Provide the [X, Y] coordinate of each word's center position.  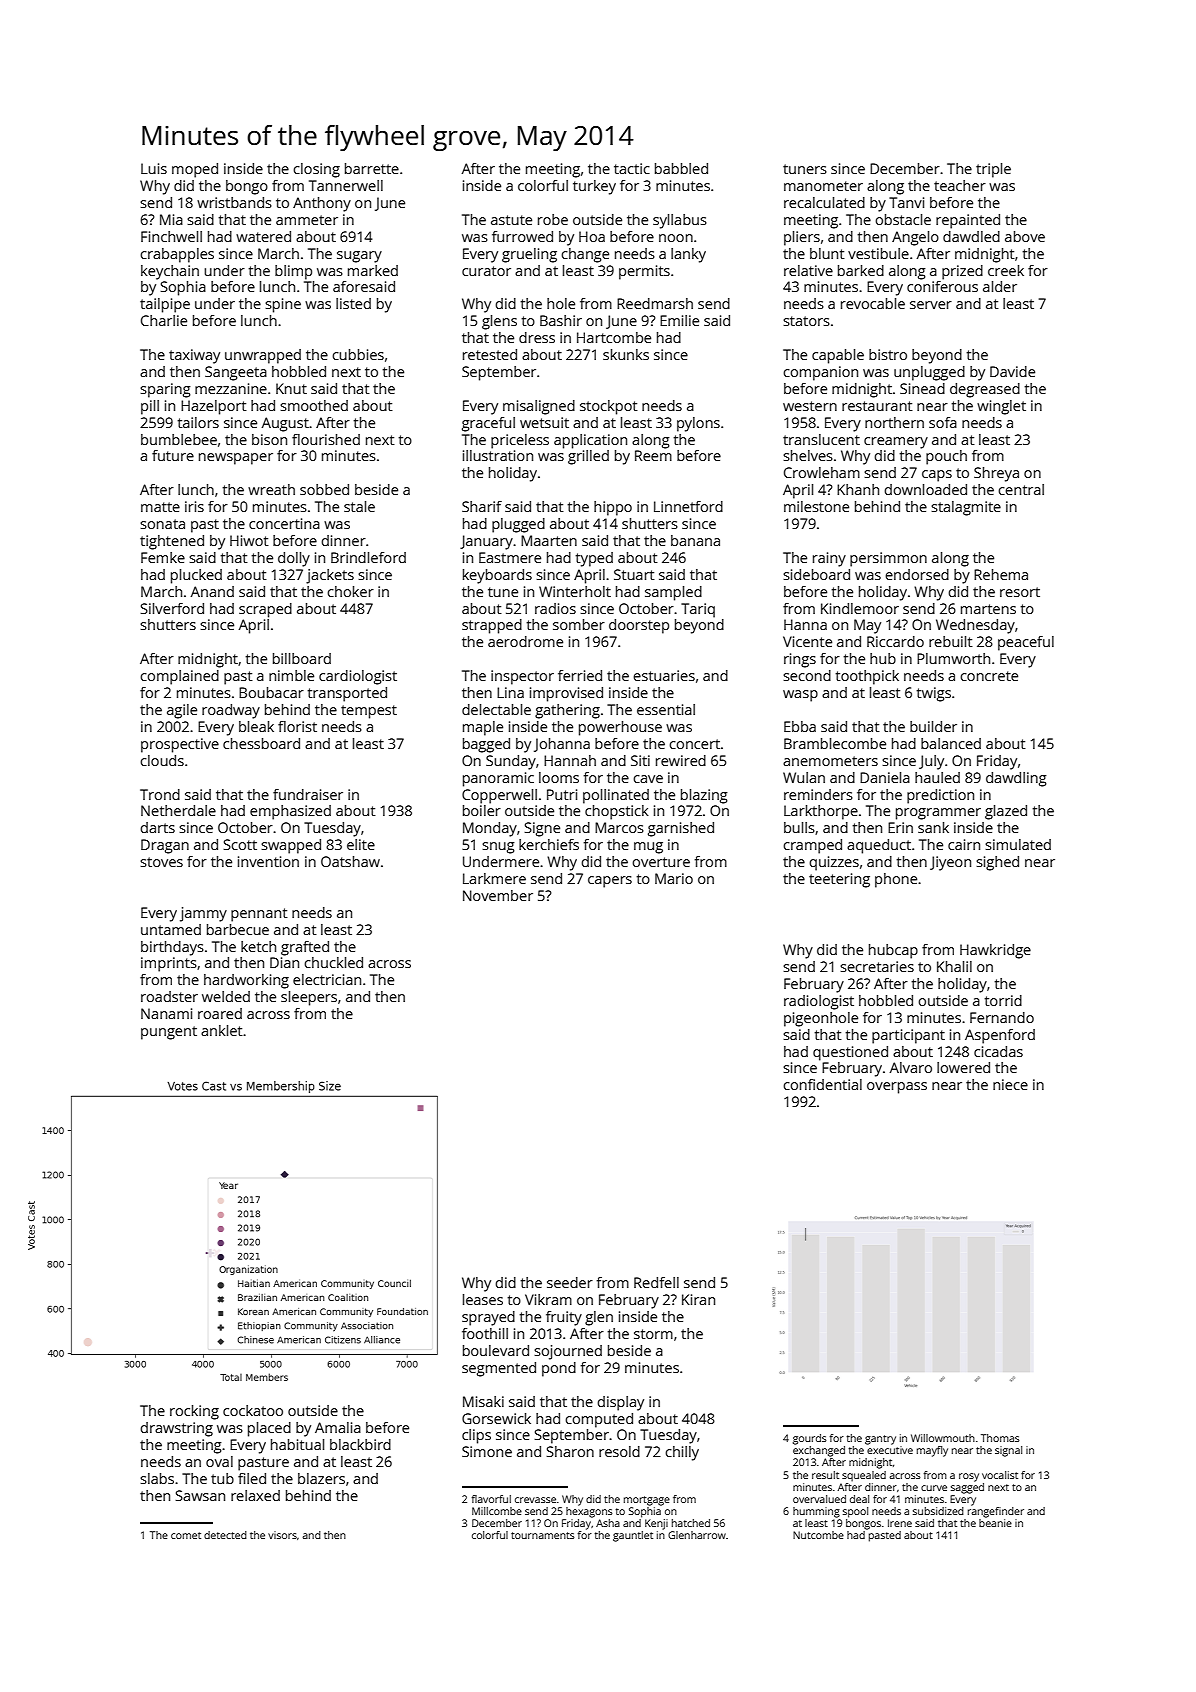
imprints [169, 964]
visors [282, 1535]
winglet [1001, 407]
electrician [327, 979]
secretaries [877, 966]
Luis [154, 168]
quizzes [834, 863]
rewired [681, 760]
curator [486, 271]
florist [297, 726]
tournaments [543, 1535]
